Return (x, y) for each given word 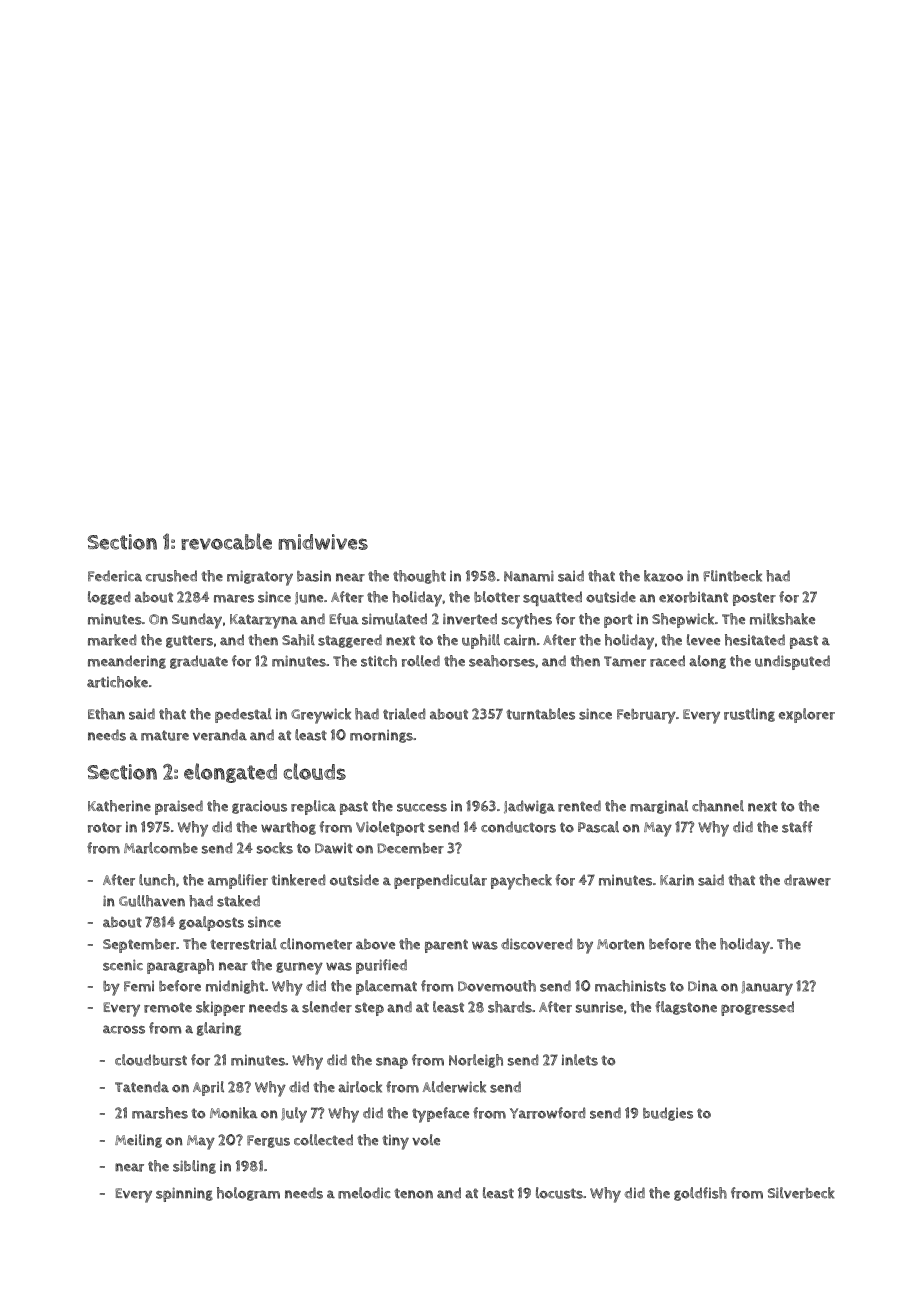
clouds (315, 771)
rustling (749, 715)
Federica (115, 576)
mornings (381, 736)
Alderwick (454, 1087)
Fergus (268, 1141)
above (375, 944)
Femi (139, 986)
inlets (580, 1060)
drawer (807, 880)
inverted (470, 619)
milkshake (782, 619)
